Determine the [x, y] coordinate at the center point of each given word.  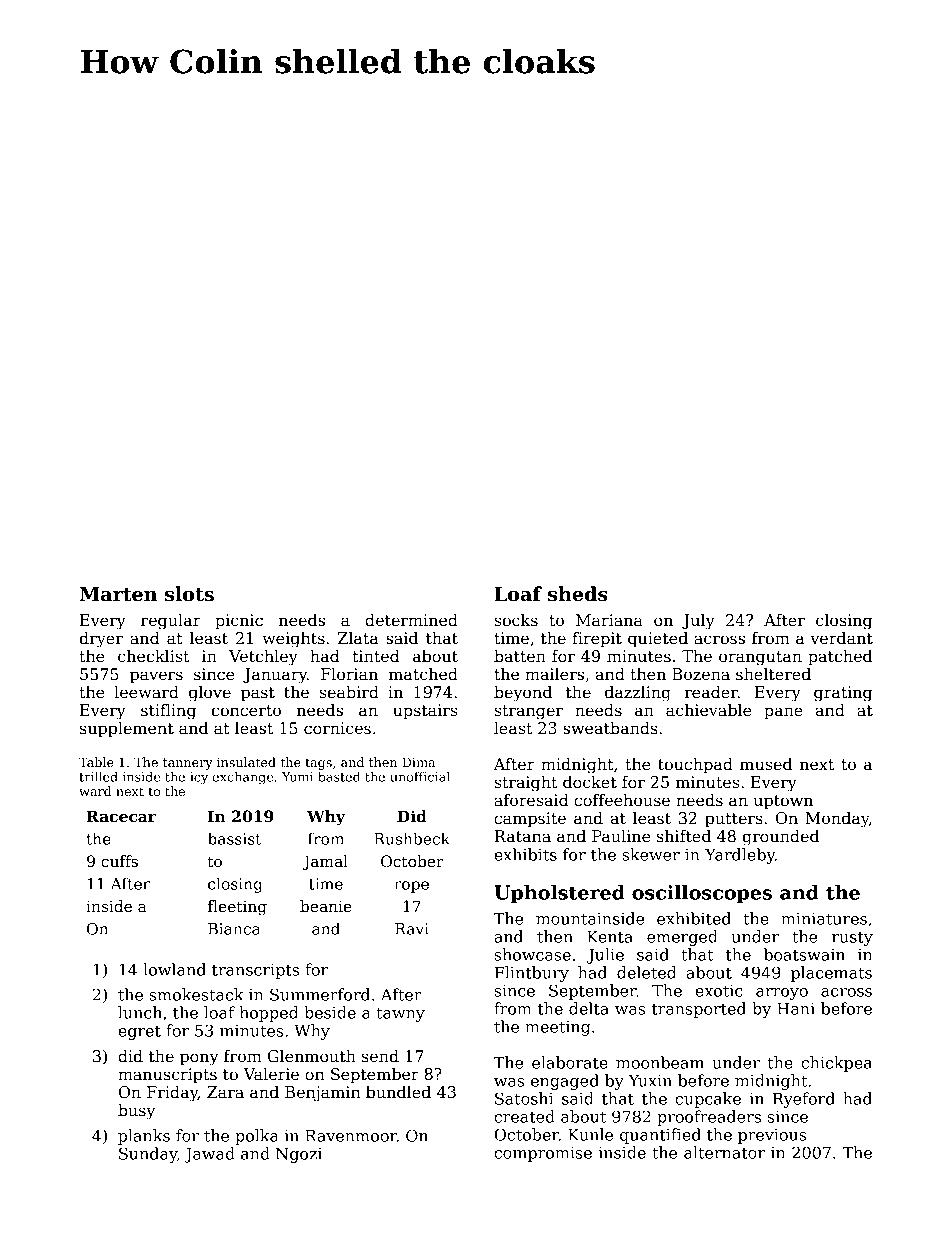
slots [189, 594]
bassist [234, 838]
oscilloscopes [702, 894]
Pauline [621, 836]
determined [411, 620]
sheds [578, 594]
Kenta [610, 937]
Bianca [234, 929]
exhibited [694, 918]
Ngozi [299, 1155]
